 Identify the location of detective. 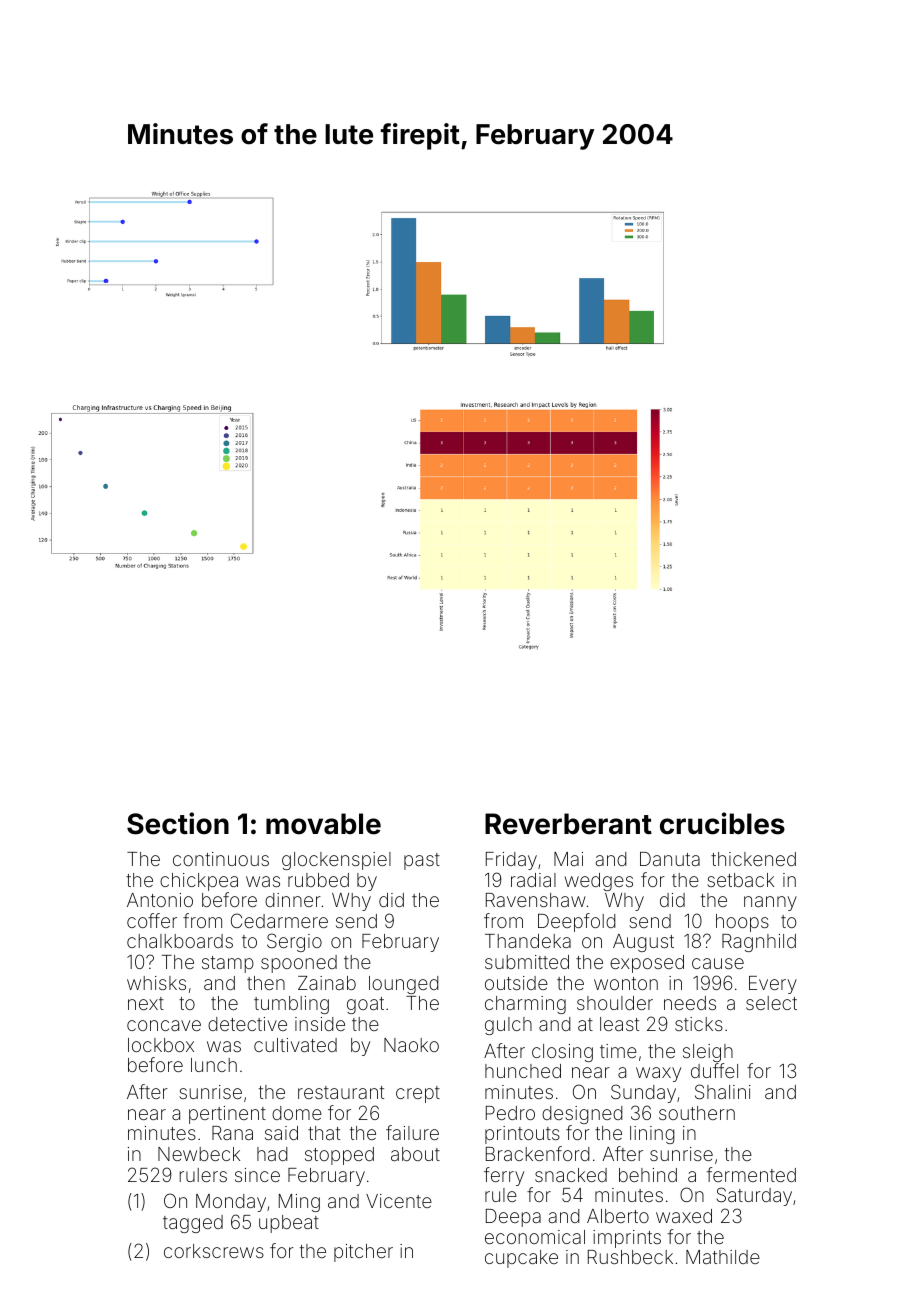
(247, 1024).
